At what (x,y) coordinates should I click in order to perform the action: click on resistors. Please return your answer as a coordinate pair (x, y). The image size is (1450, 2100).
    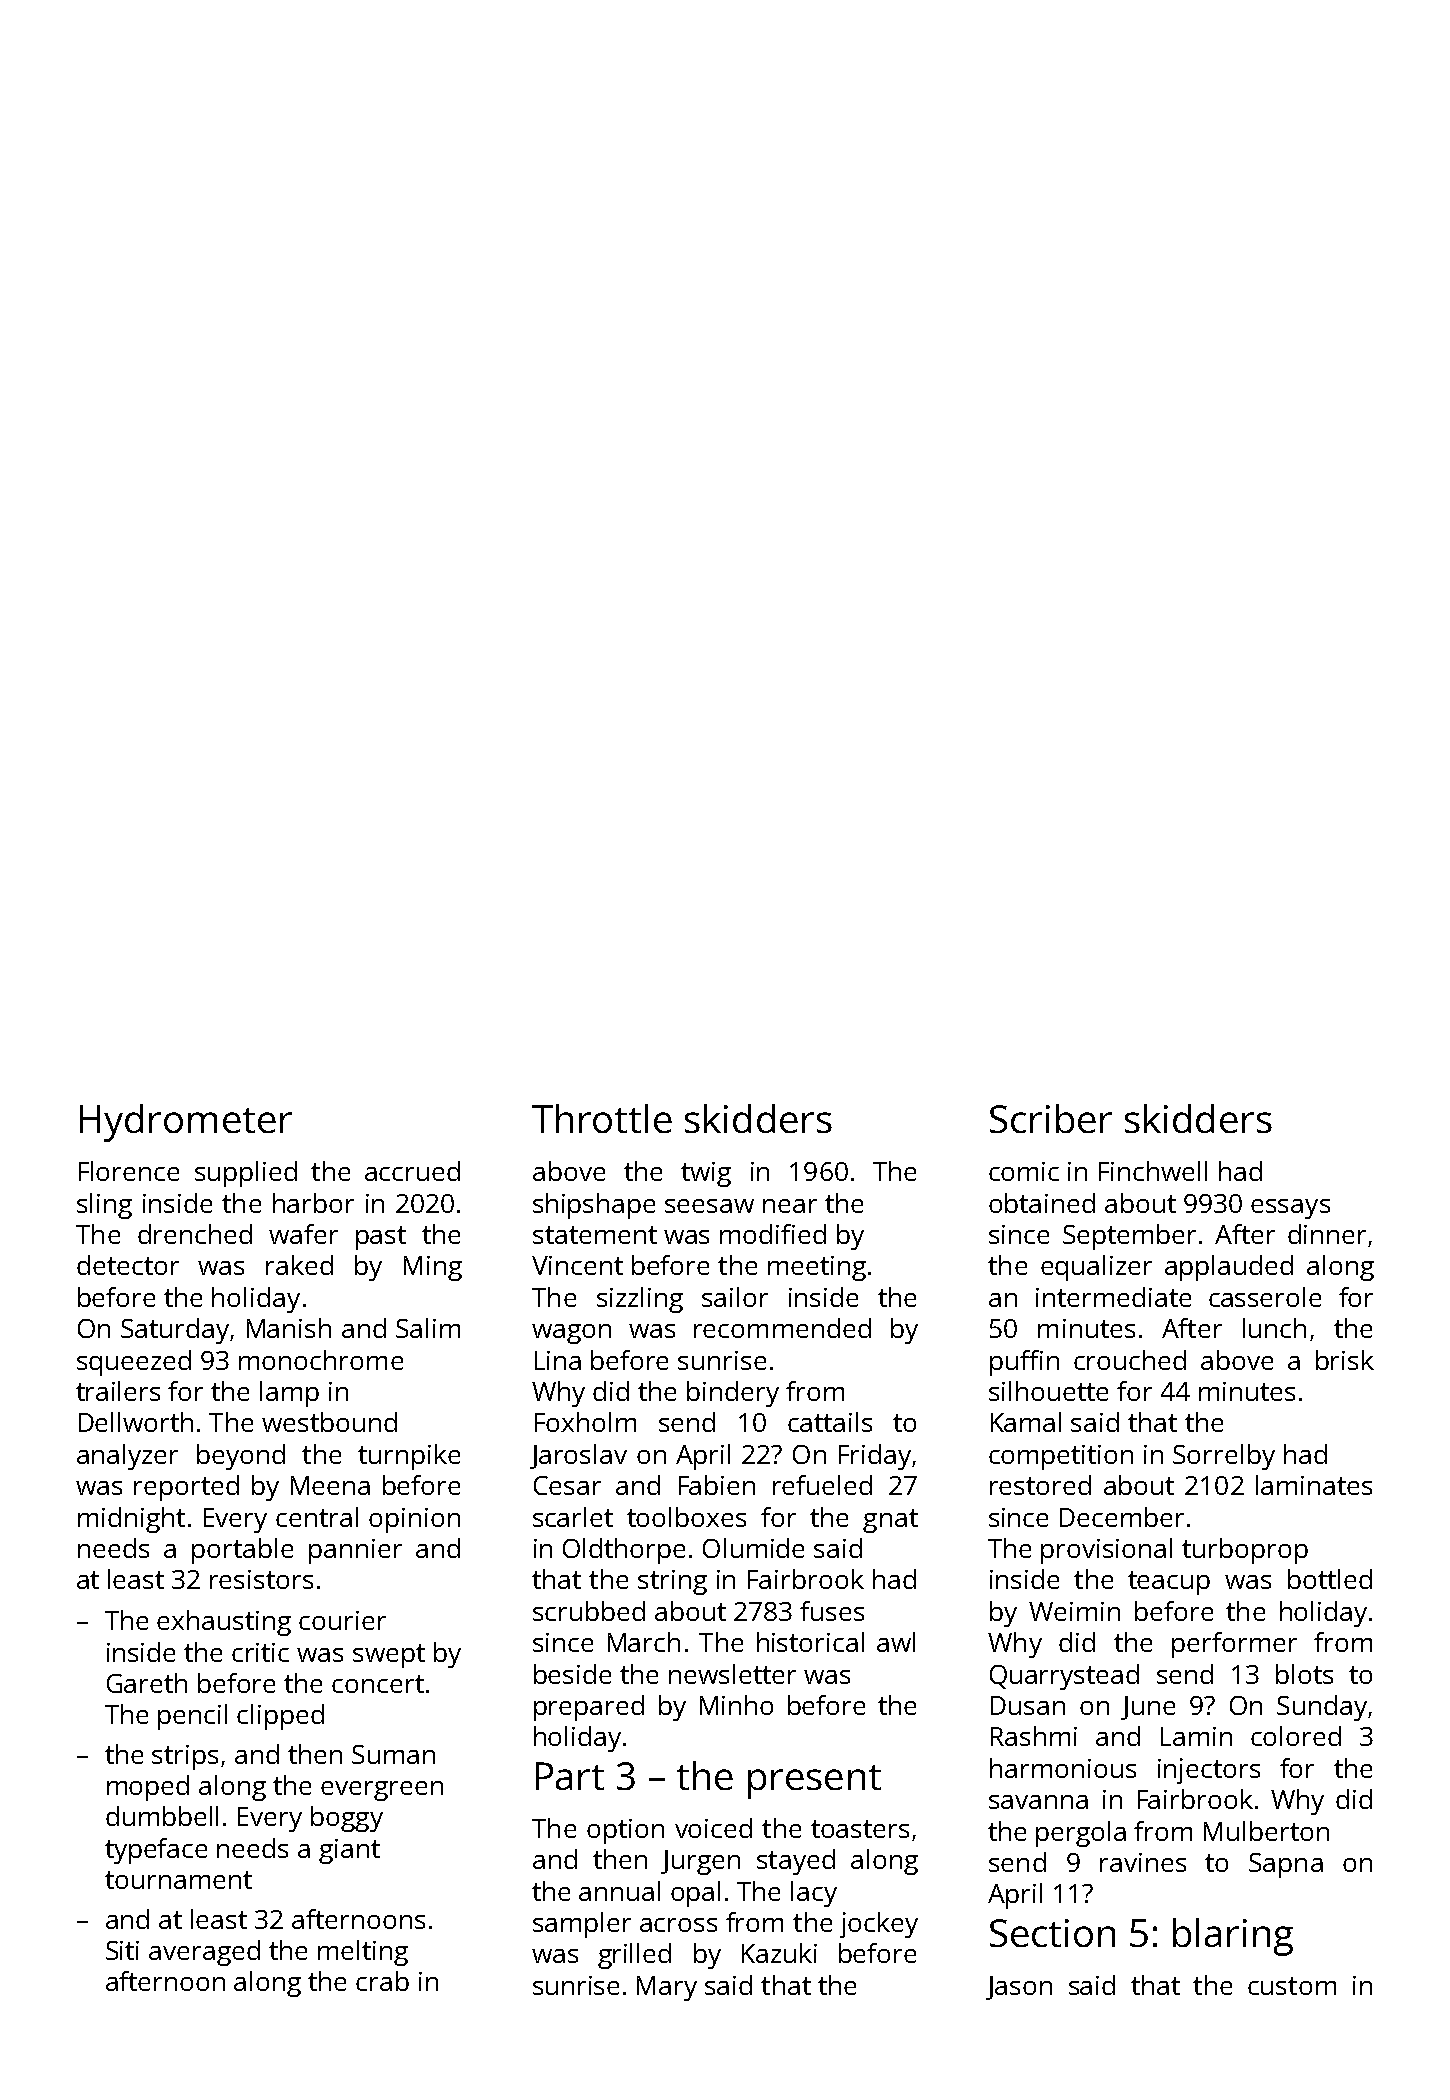
    Looking at the image, I should click on (261, 1579).
